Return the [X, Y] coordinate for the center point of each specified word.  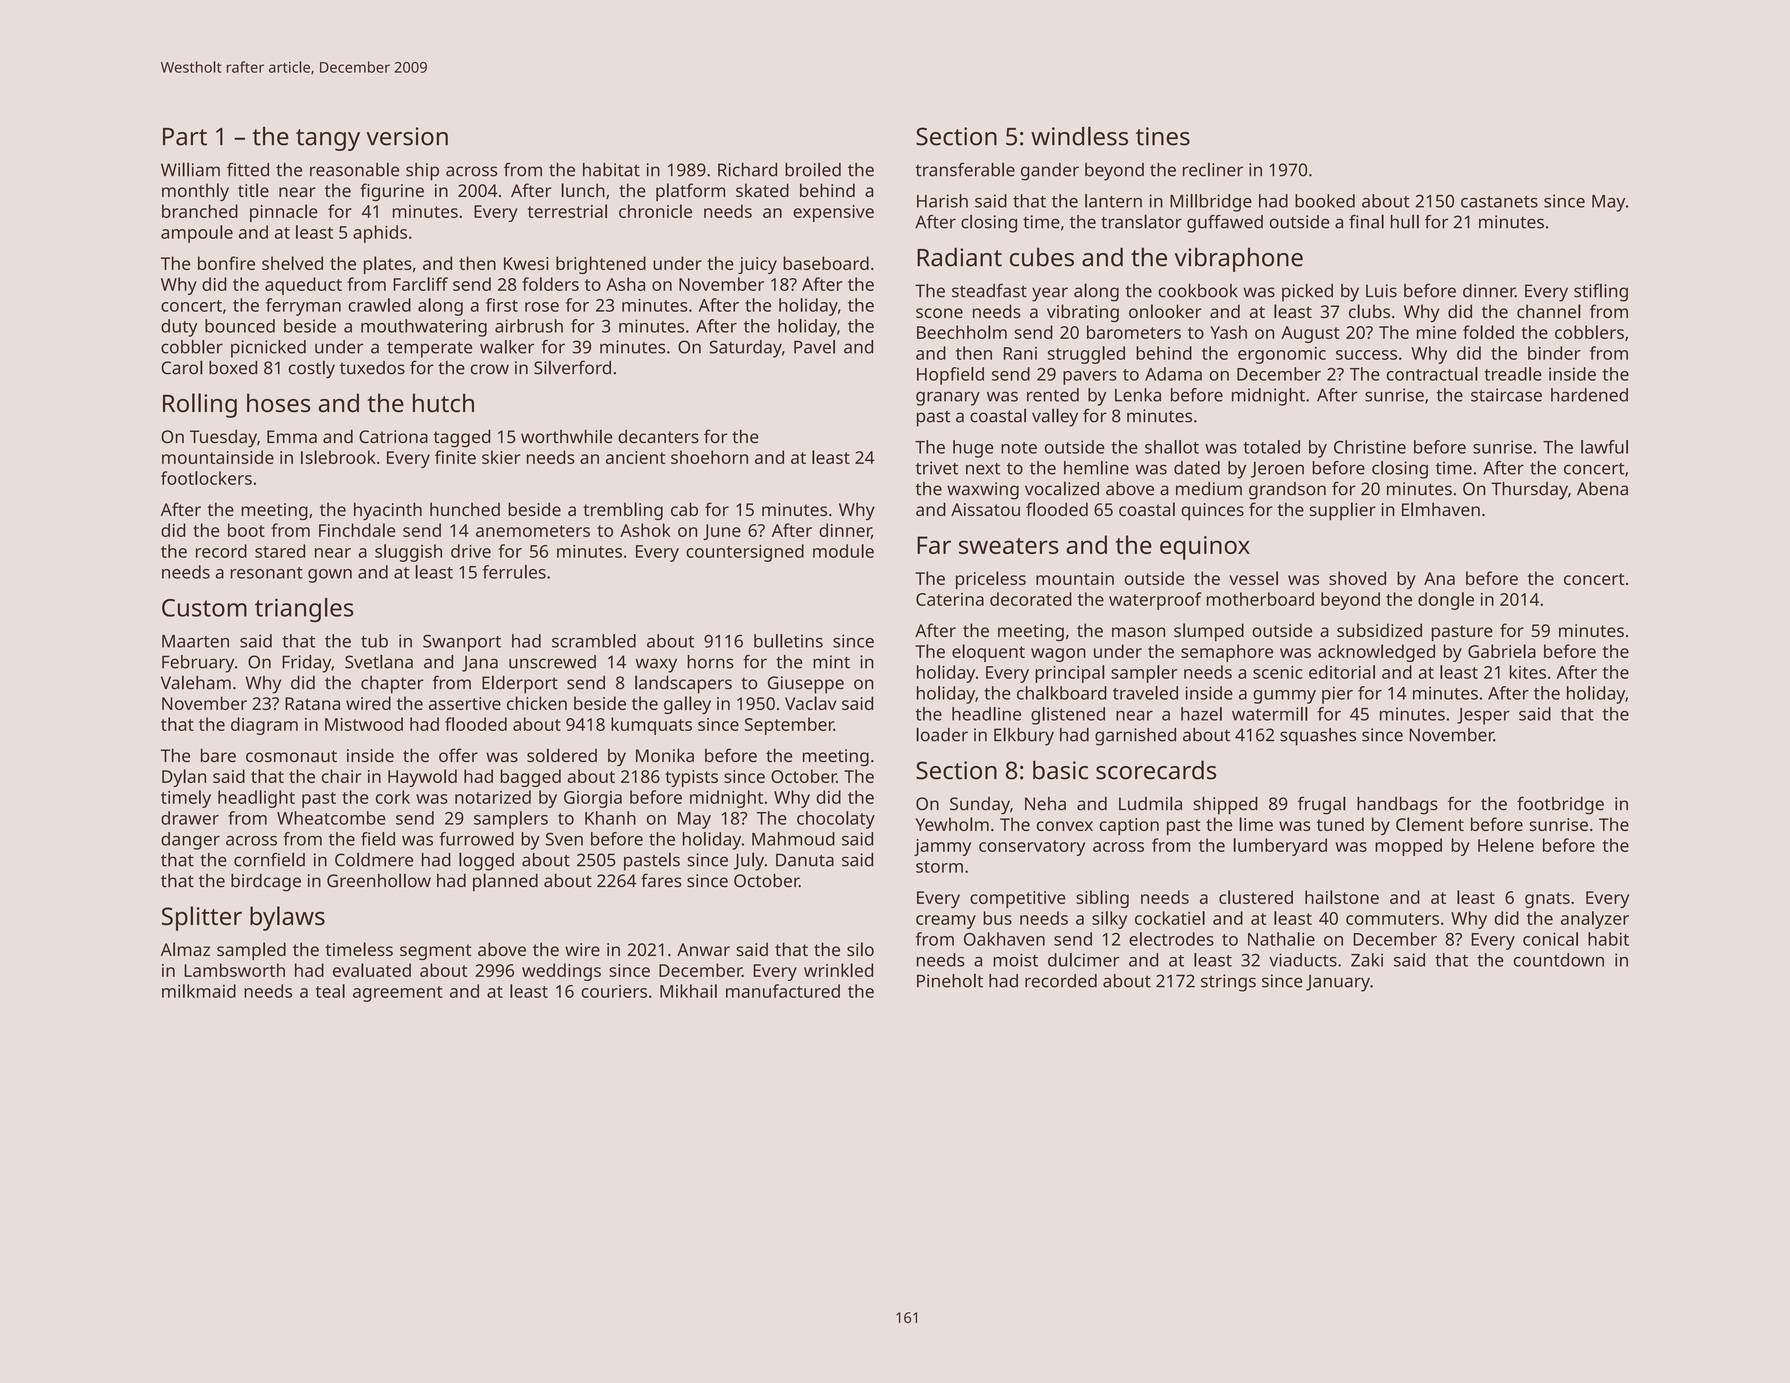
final [1366, 221]
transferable [965, 169]
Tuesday [223, 438]
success [1366, 355]
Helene [1506, 845]
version [407, 136]
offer [458, 755]
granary [948, 399]
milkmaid [199, 991]
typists [691, 778]
